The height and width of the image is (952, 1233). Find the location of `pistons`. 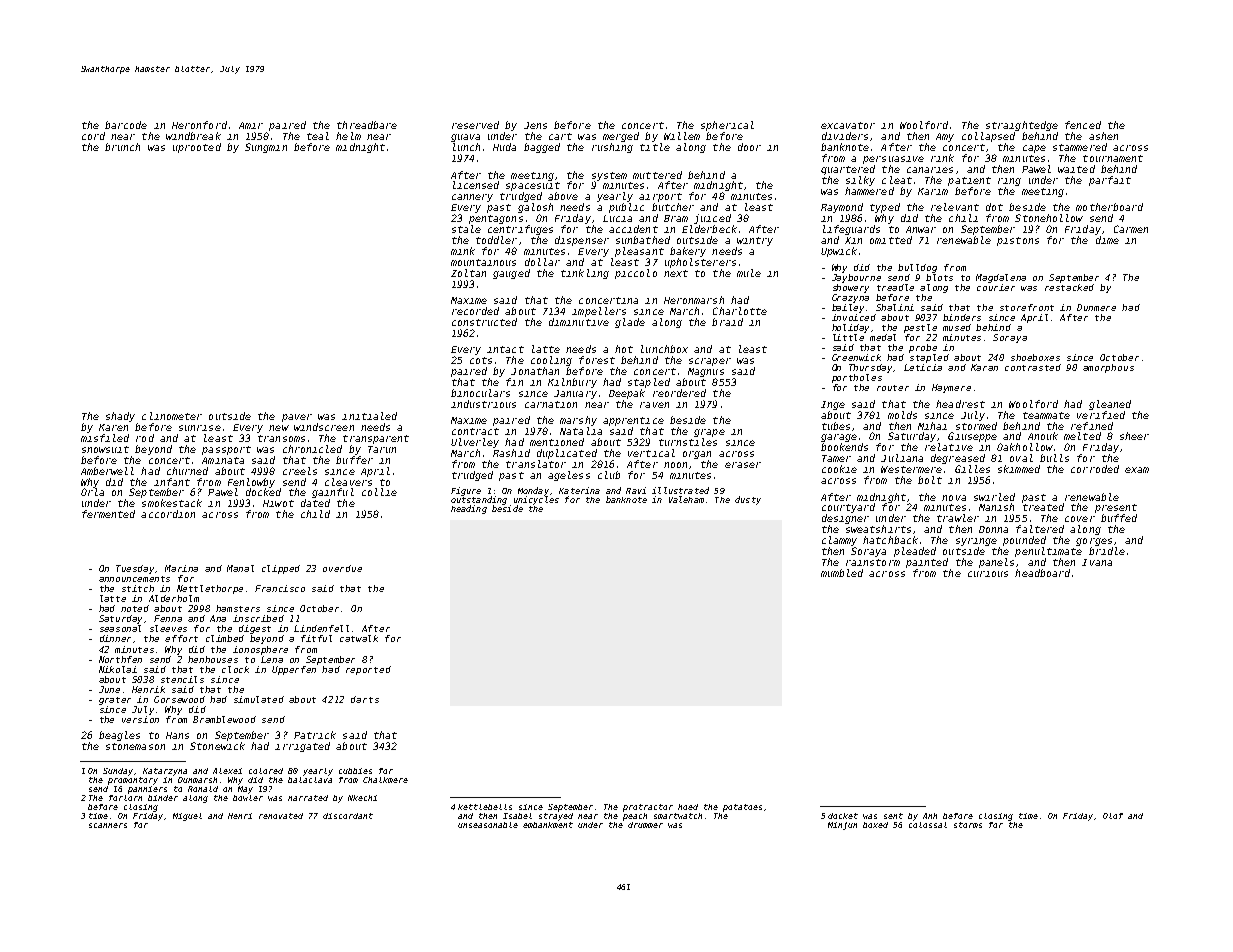

pistons is located at coordinates (1018, 241).
